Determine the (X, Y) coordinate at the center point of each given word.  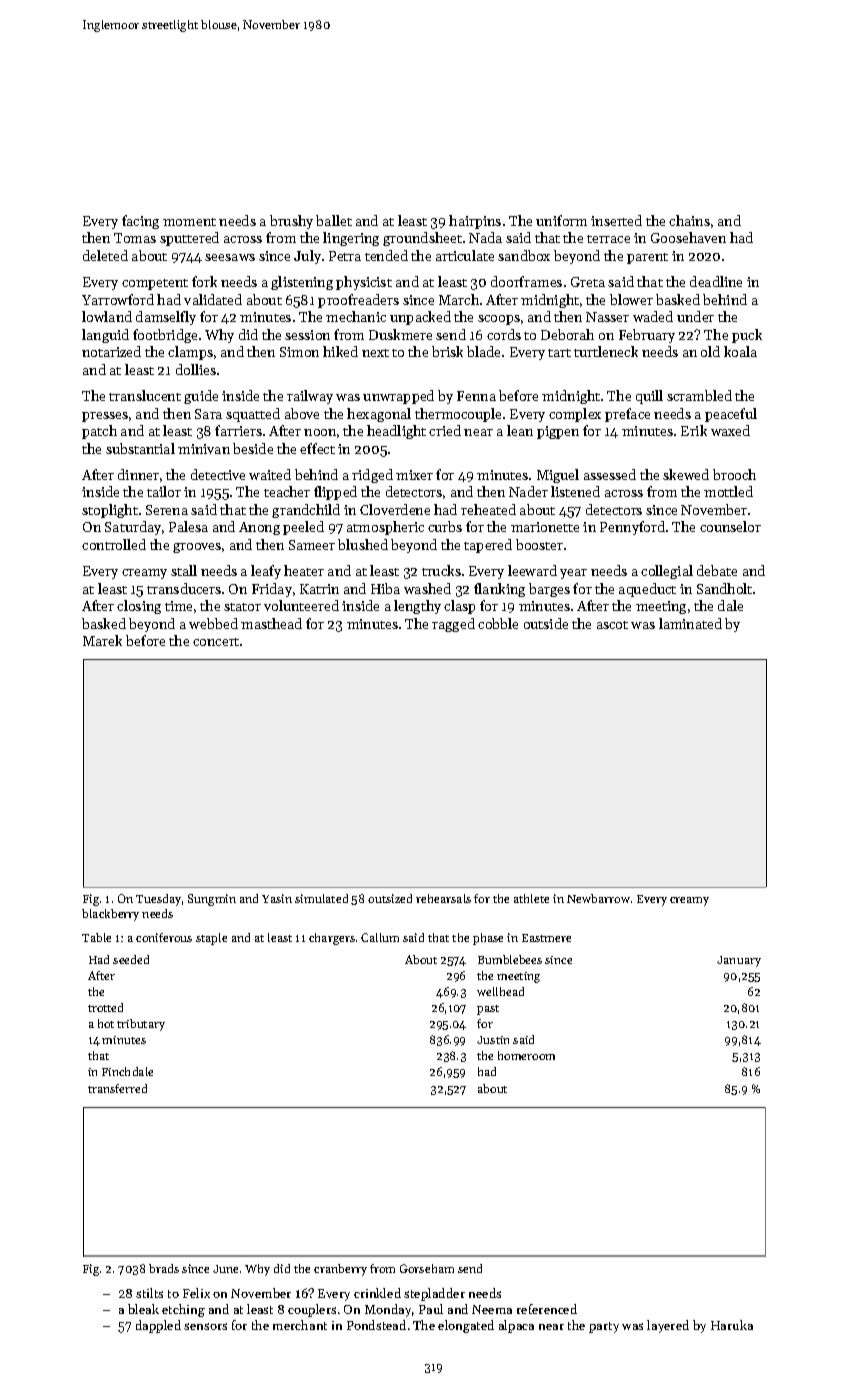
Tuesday (158, 900)
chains (689, 220)
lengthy (417, 607)
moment (189, 222)
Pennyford (632, 528)
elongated (466, 1326)
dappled (158, 1326)
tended (386, 255)
